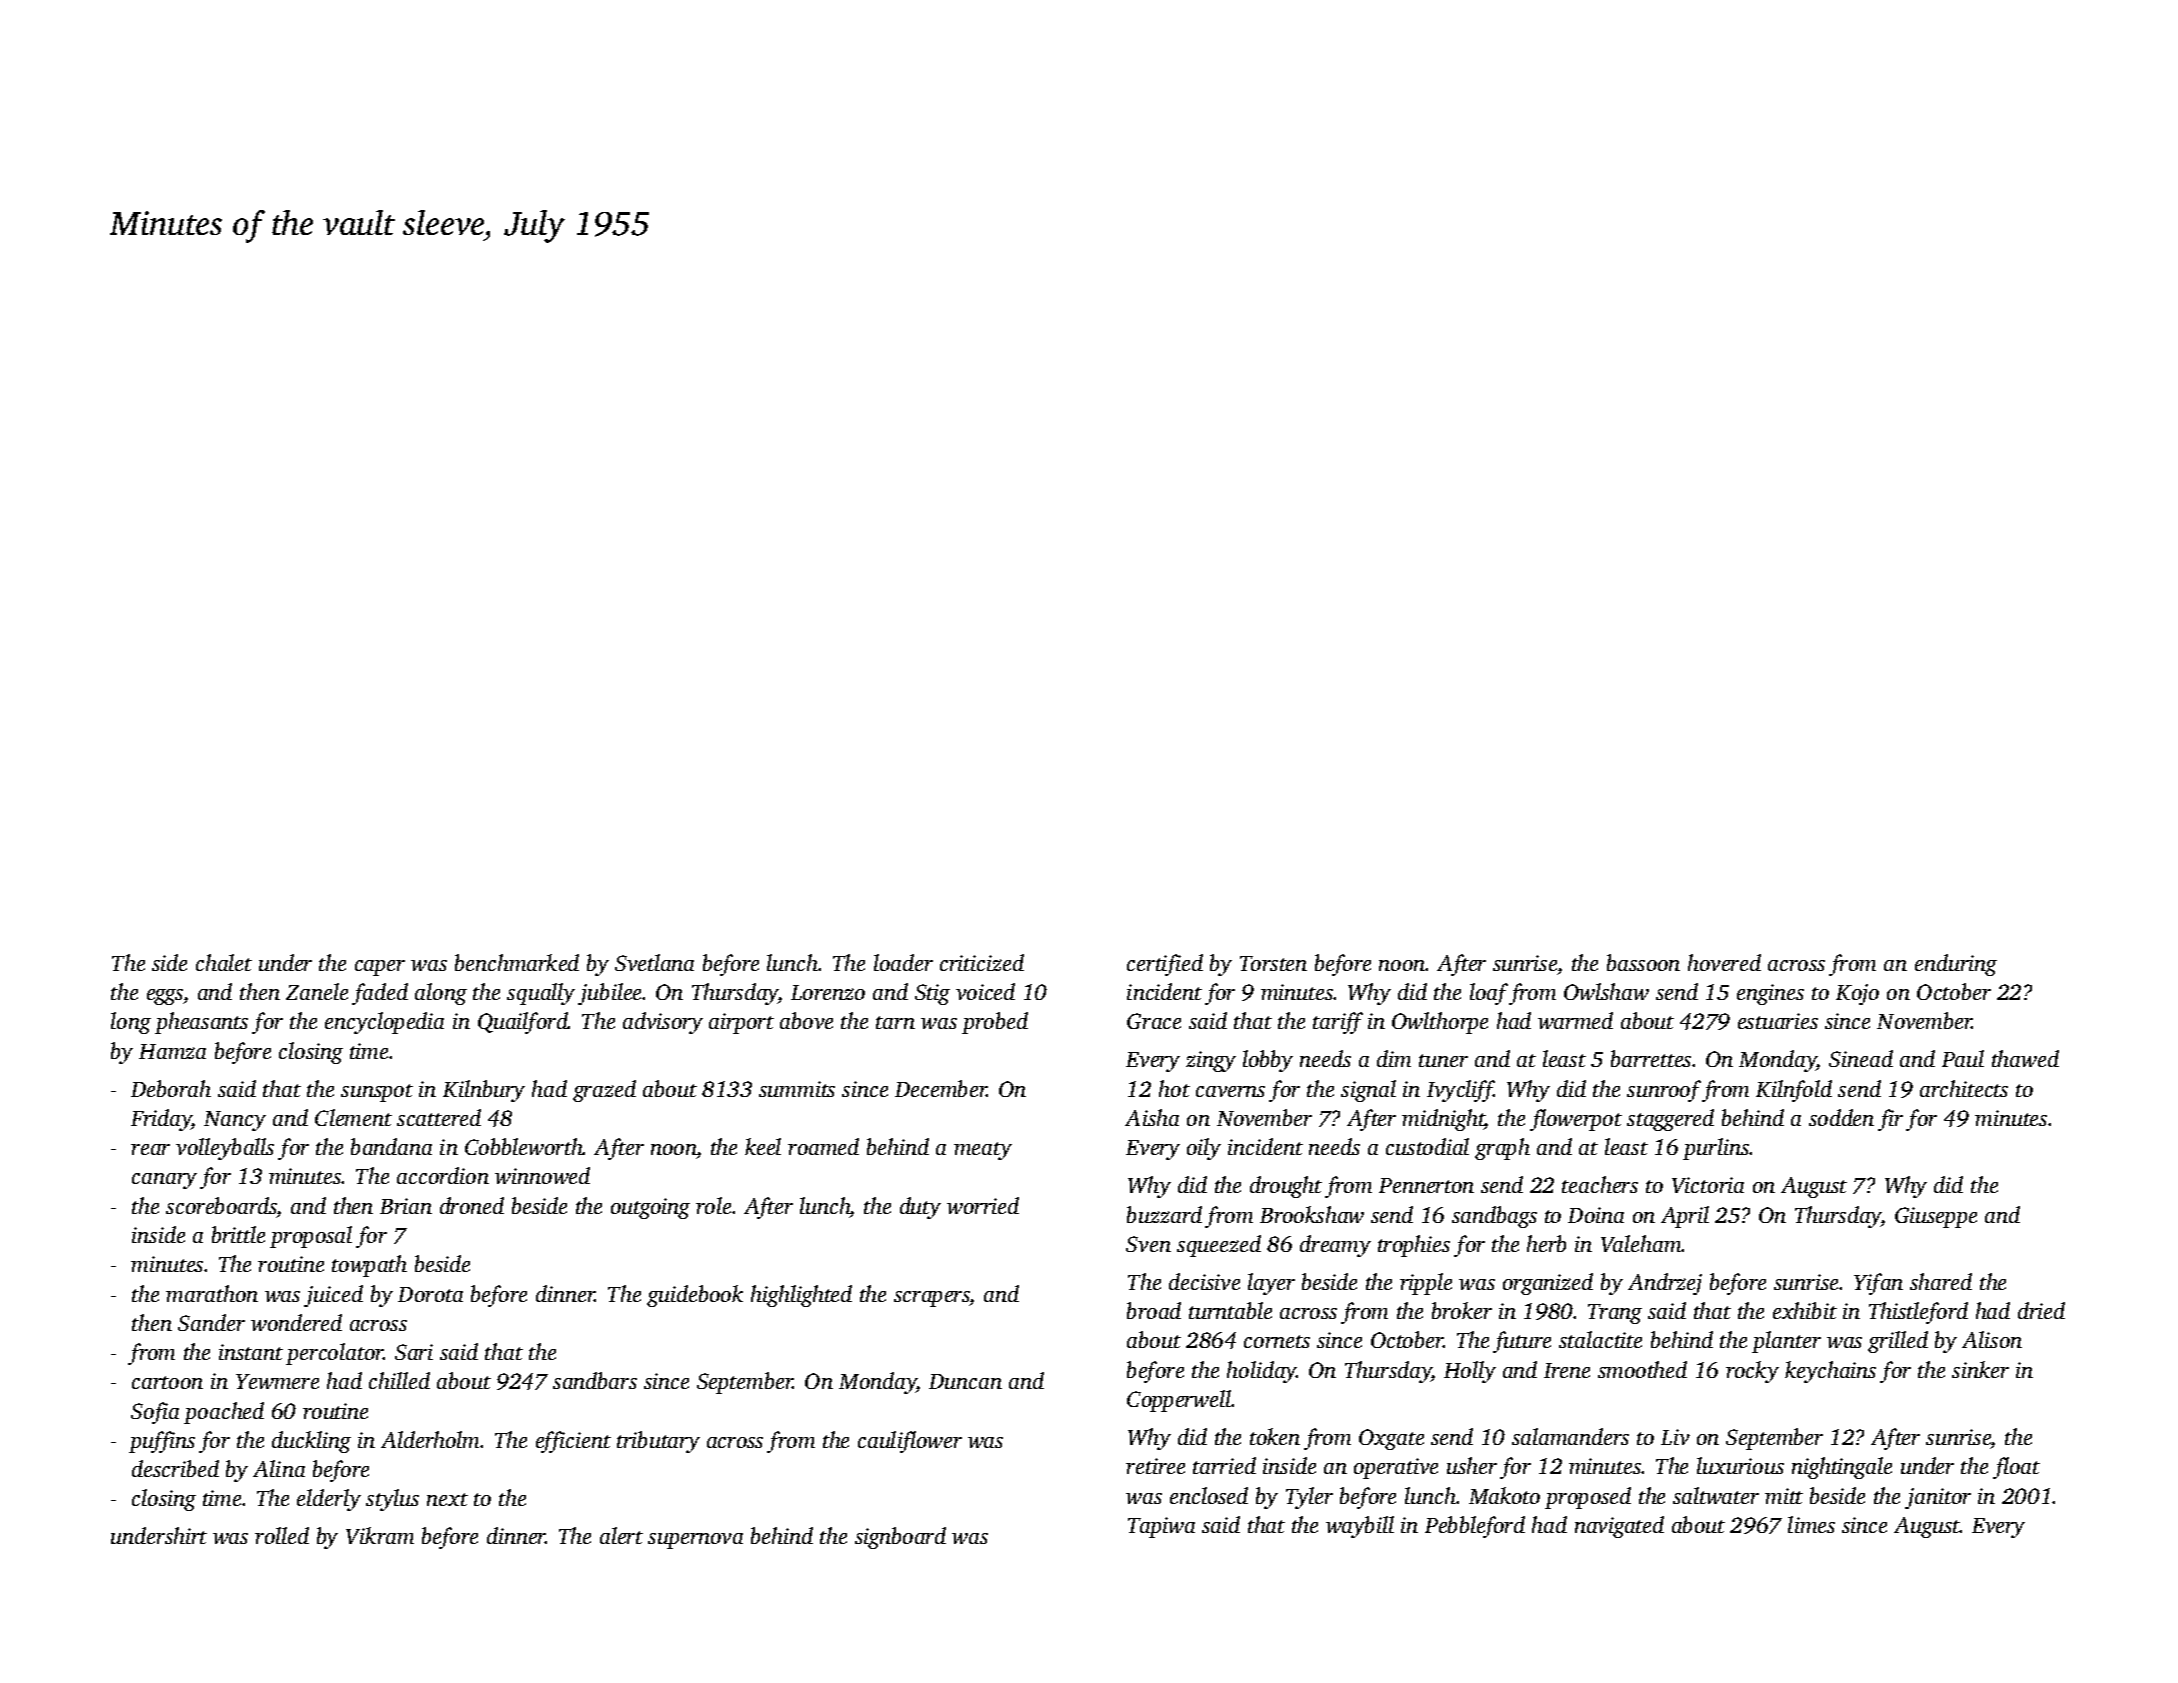 The image size is (2178, 1683). Describe the element at coordinates (1685, 1217) in the screenshot. I see `April` at that location.
